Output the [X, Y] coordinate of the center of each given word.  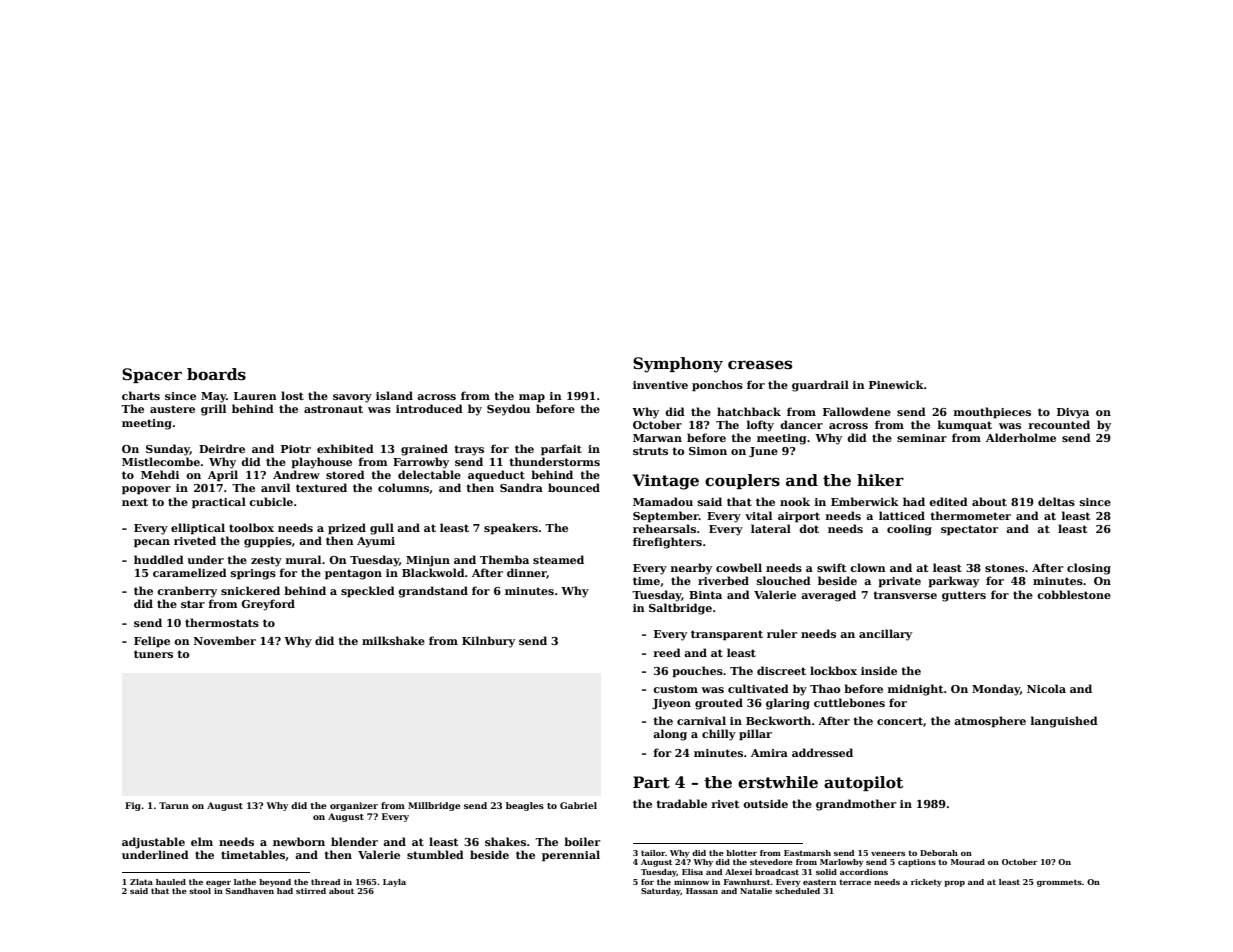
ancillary [885, 635]
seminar [922, 438]
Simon [708, 451]
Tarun [174, 805]
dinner [527, 573]
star [193, 604]
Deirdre [222, 448]
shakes [505, 841]
